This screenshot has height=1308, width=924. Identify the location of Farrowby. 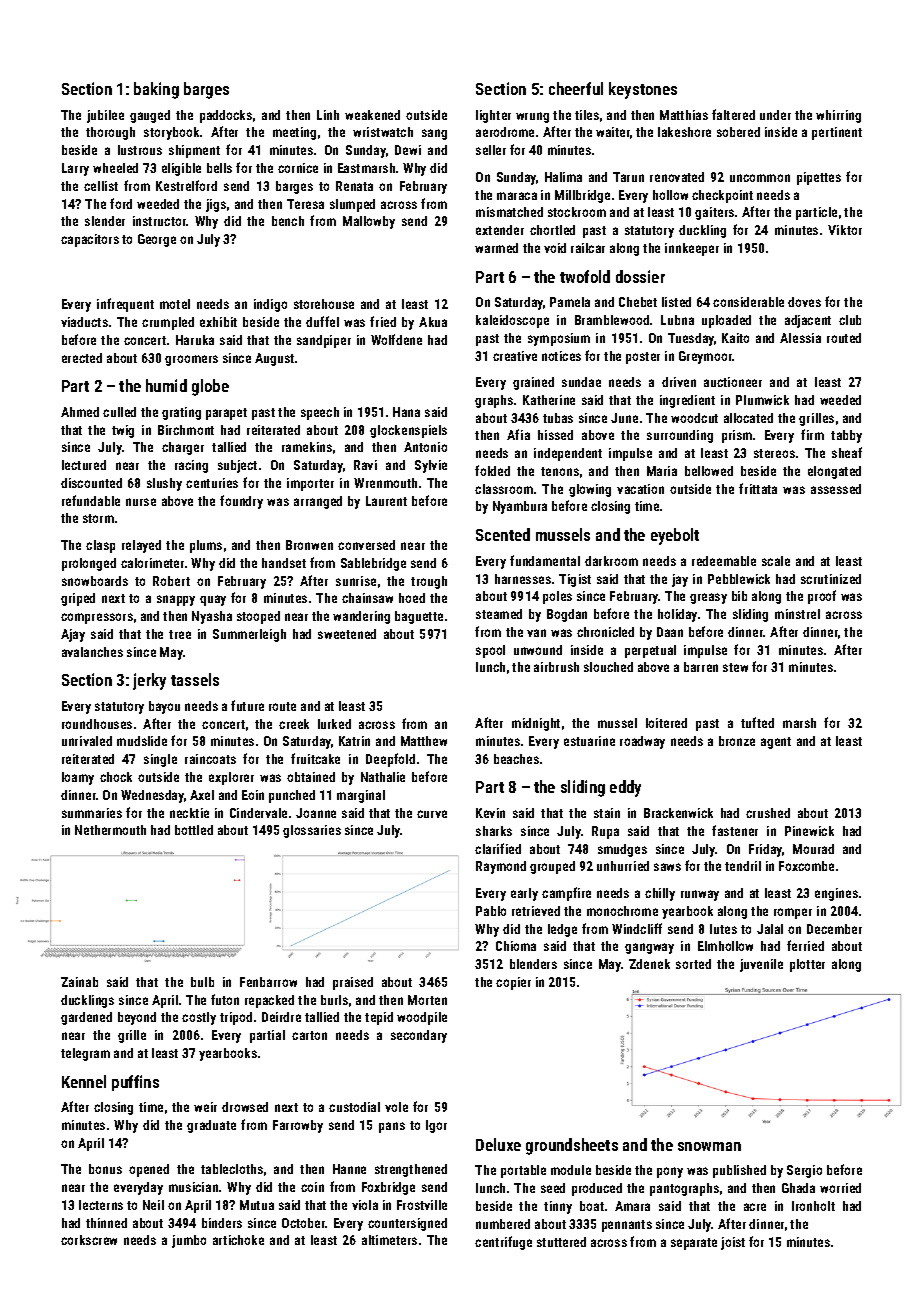
(298, 1126).
